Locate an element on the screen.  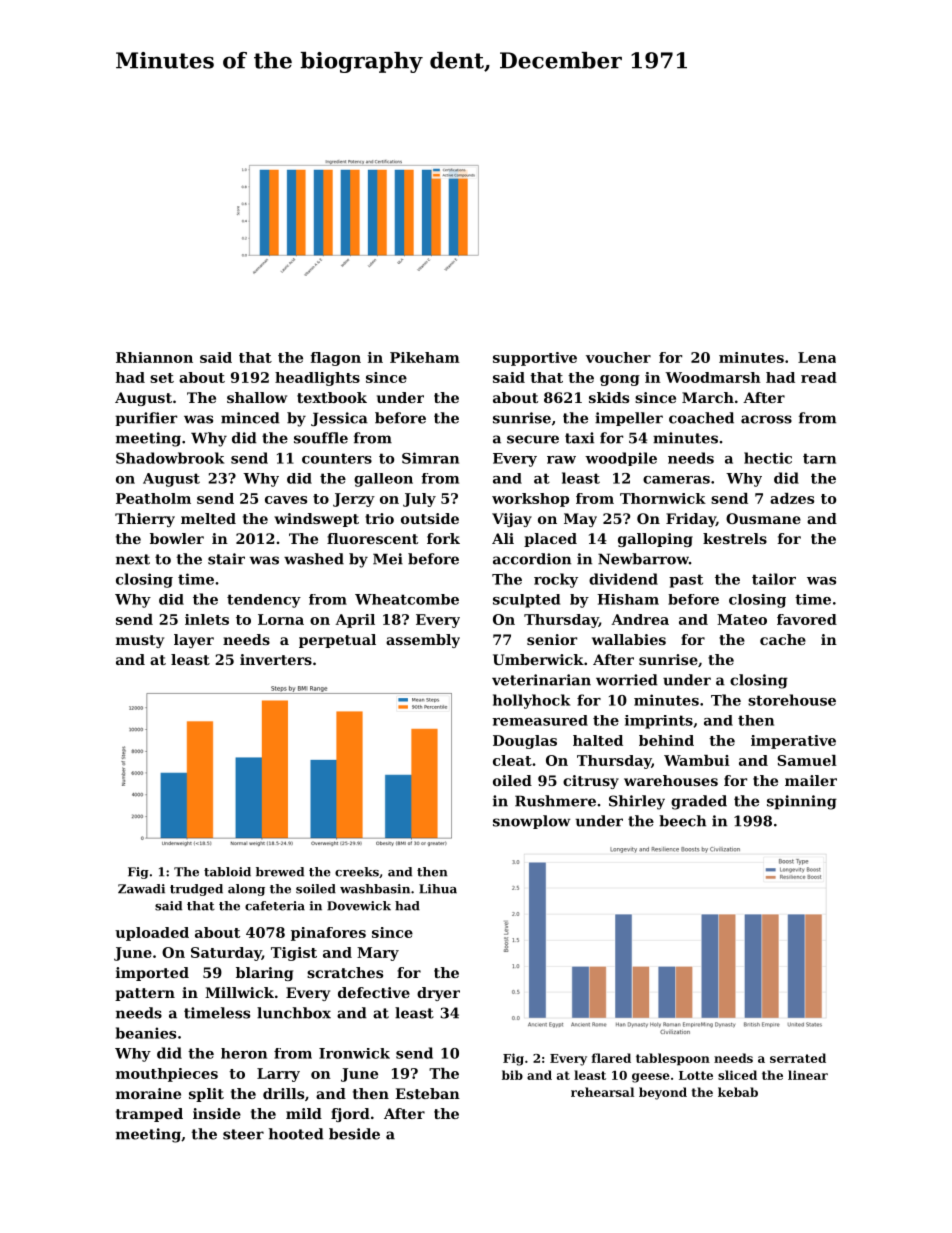
spinning is located at coordinates (802, 802).
